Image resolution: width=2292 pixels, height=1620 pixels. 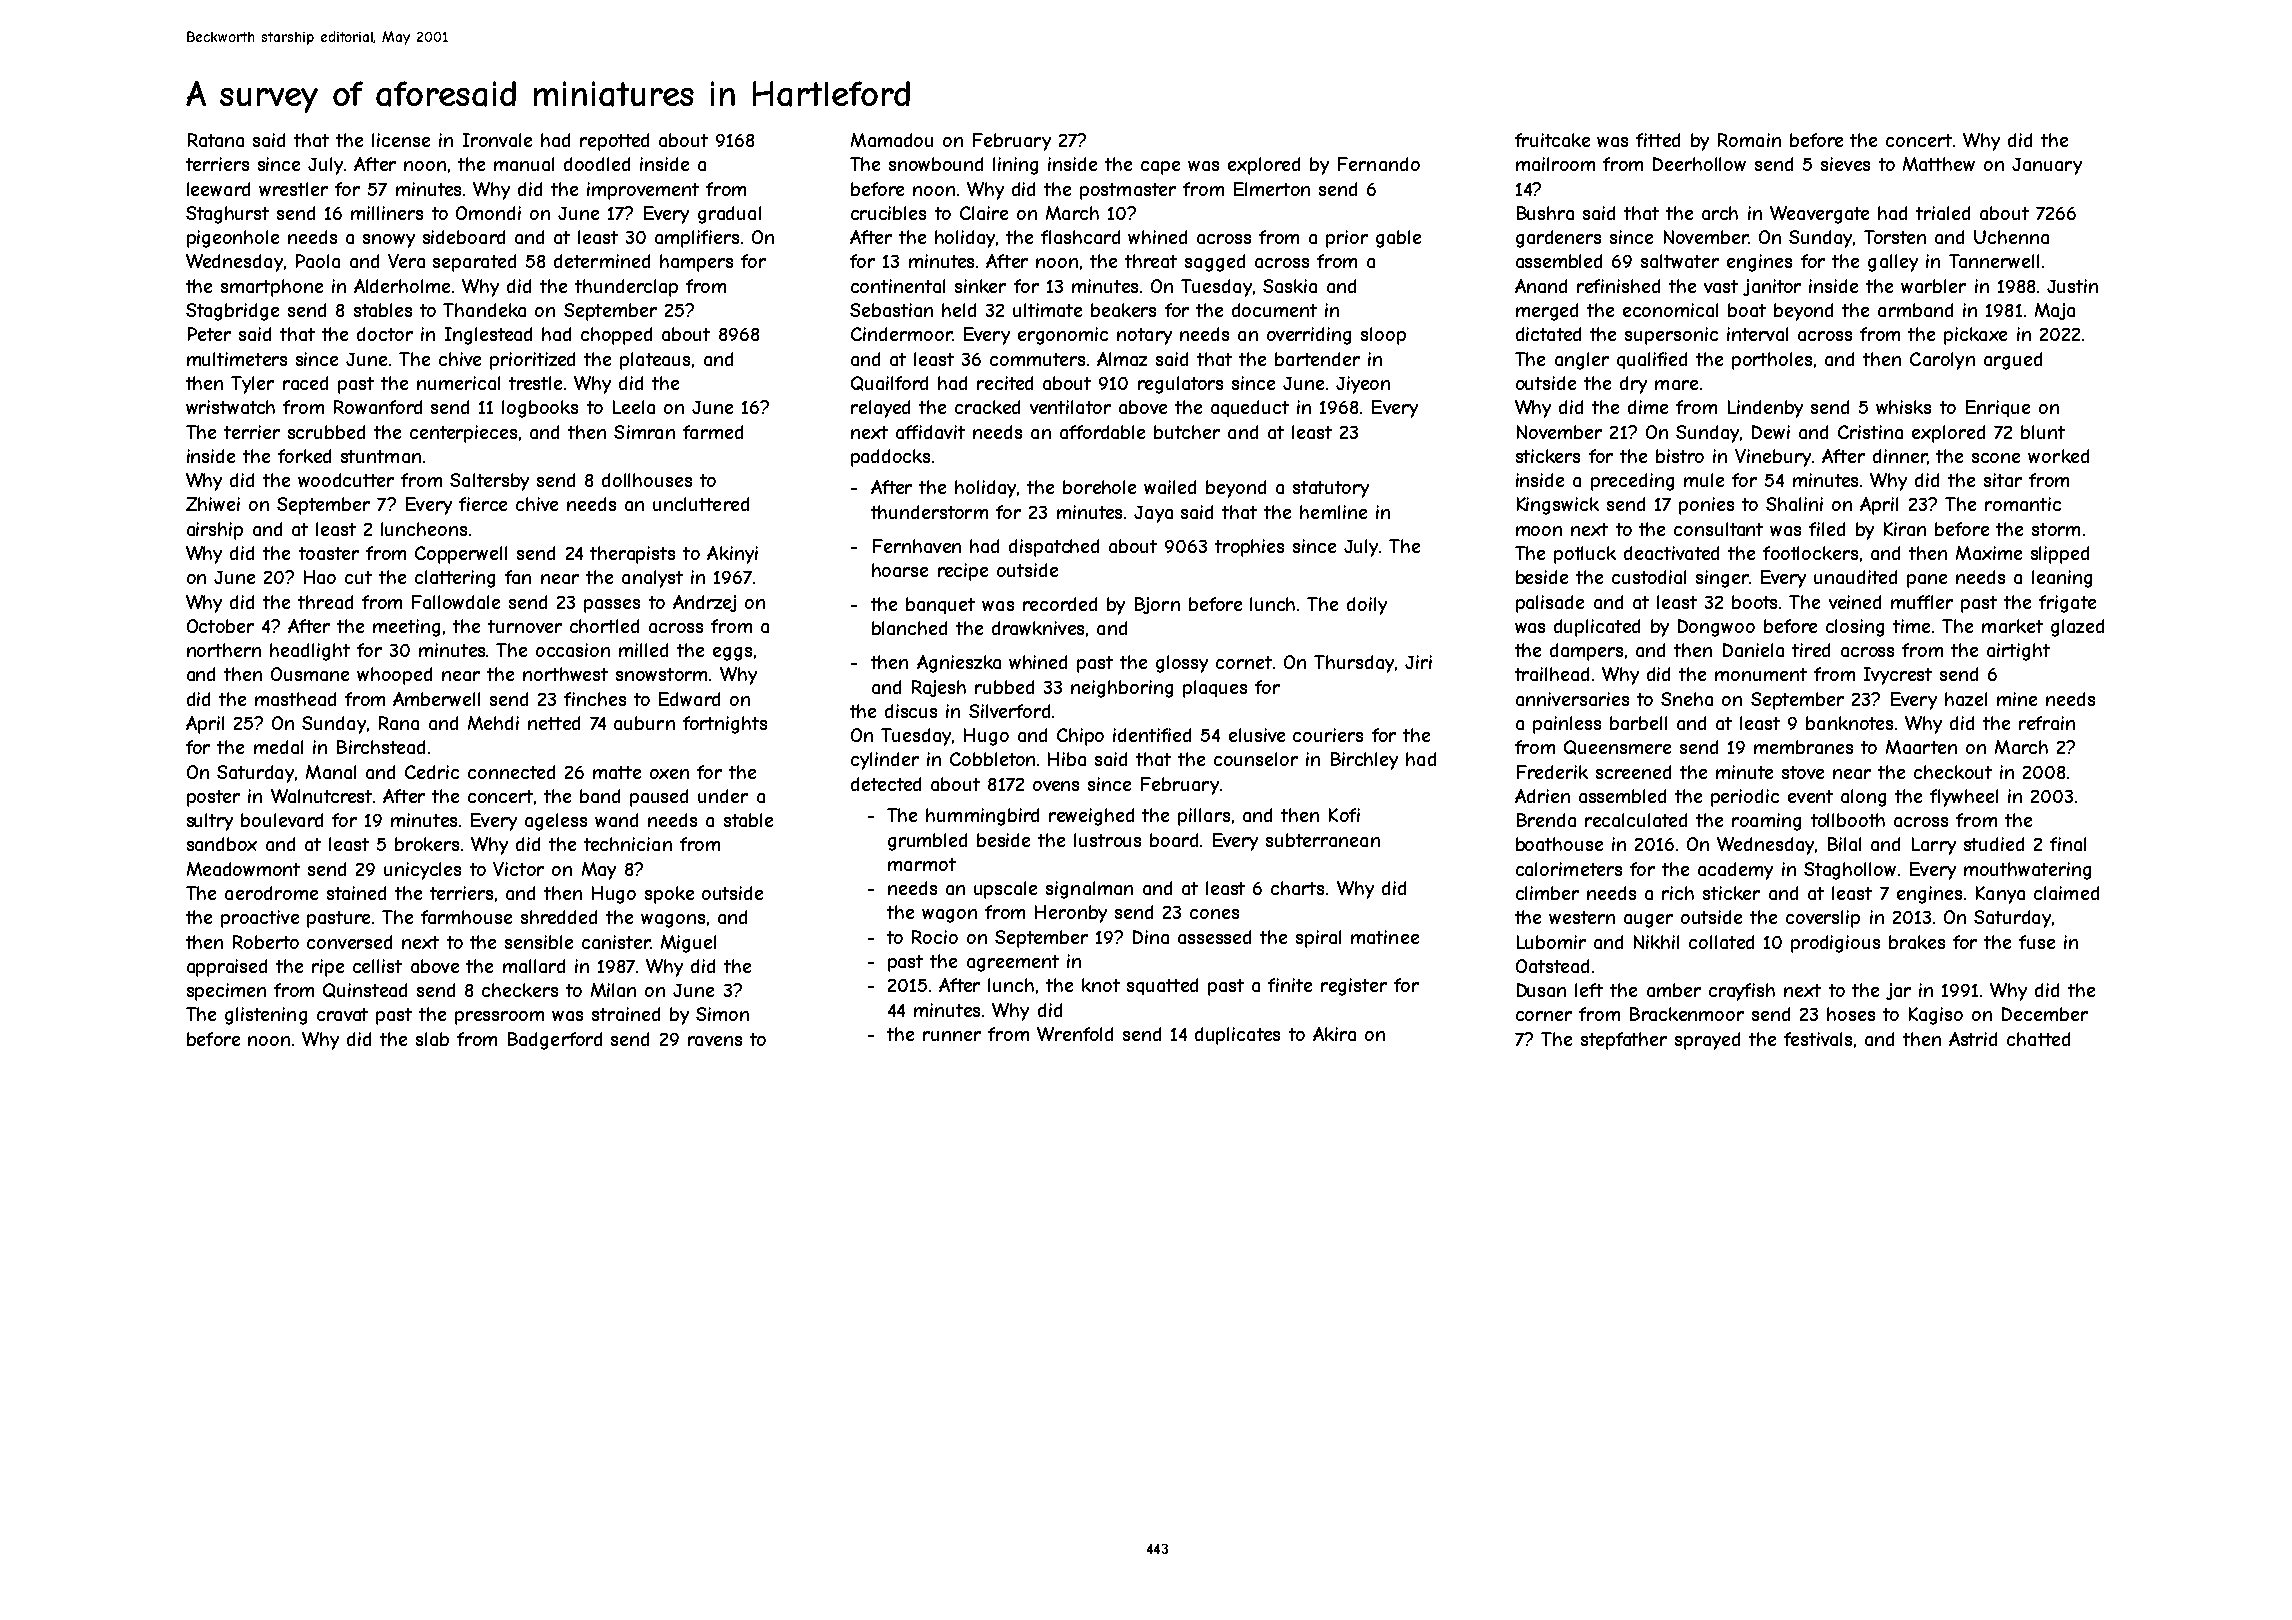 What do you see at coordinates (1297, 888) in the document?
I see `charts` at bounding box center [1297, 888].
